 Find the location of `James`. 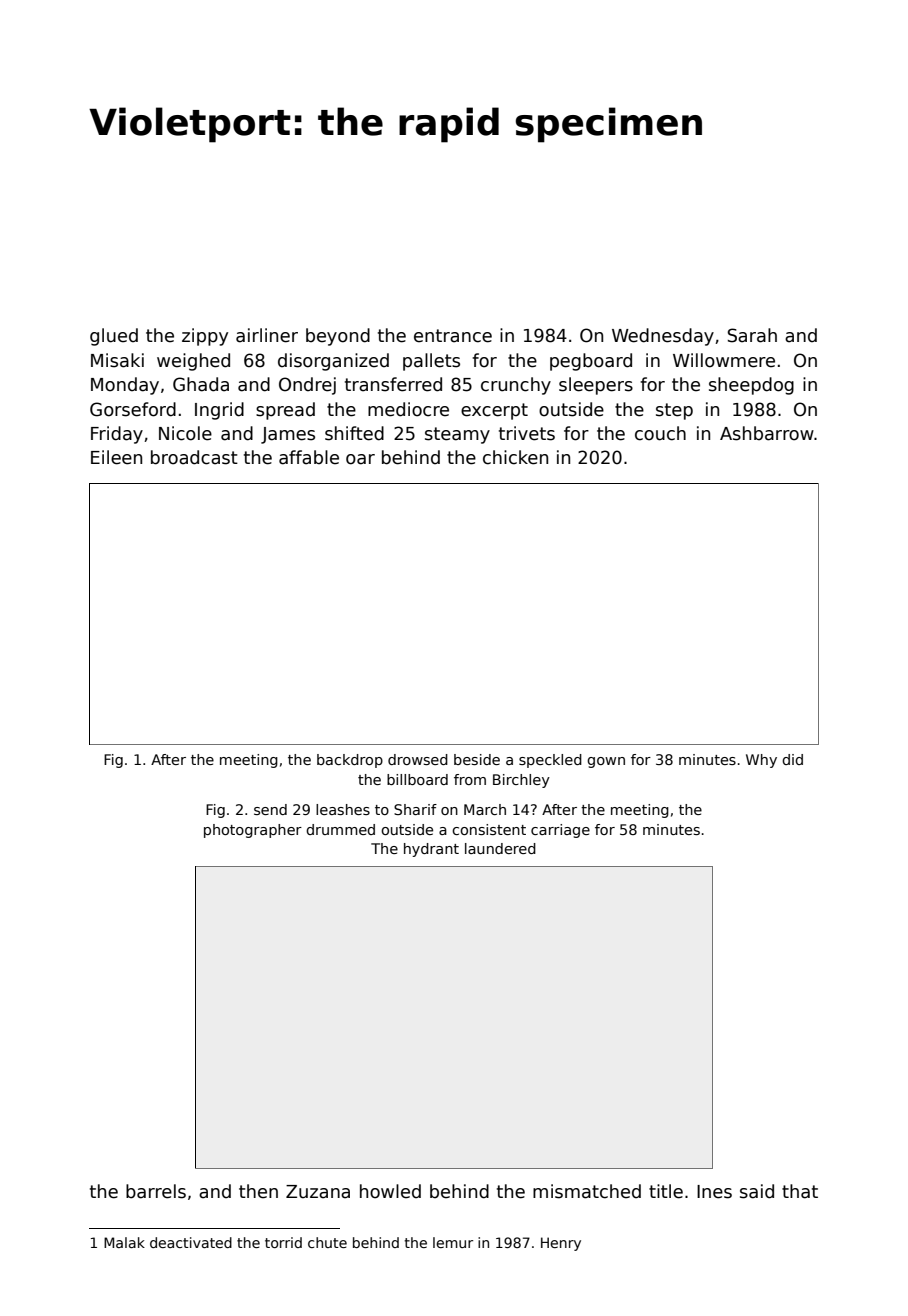

James is located at coordinates (288, 435).
